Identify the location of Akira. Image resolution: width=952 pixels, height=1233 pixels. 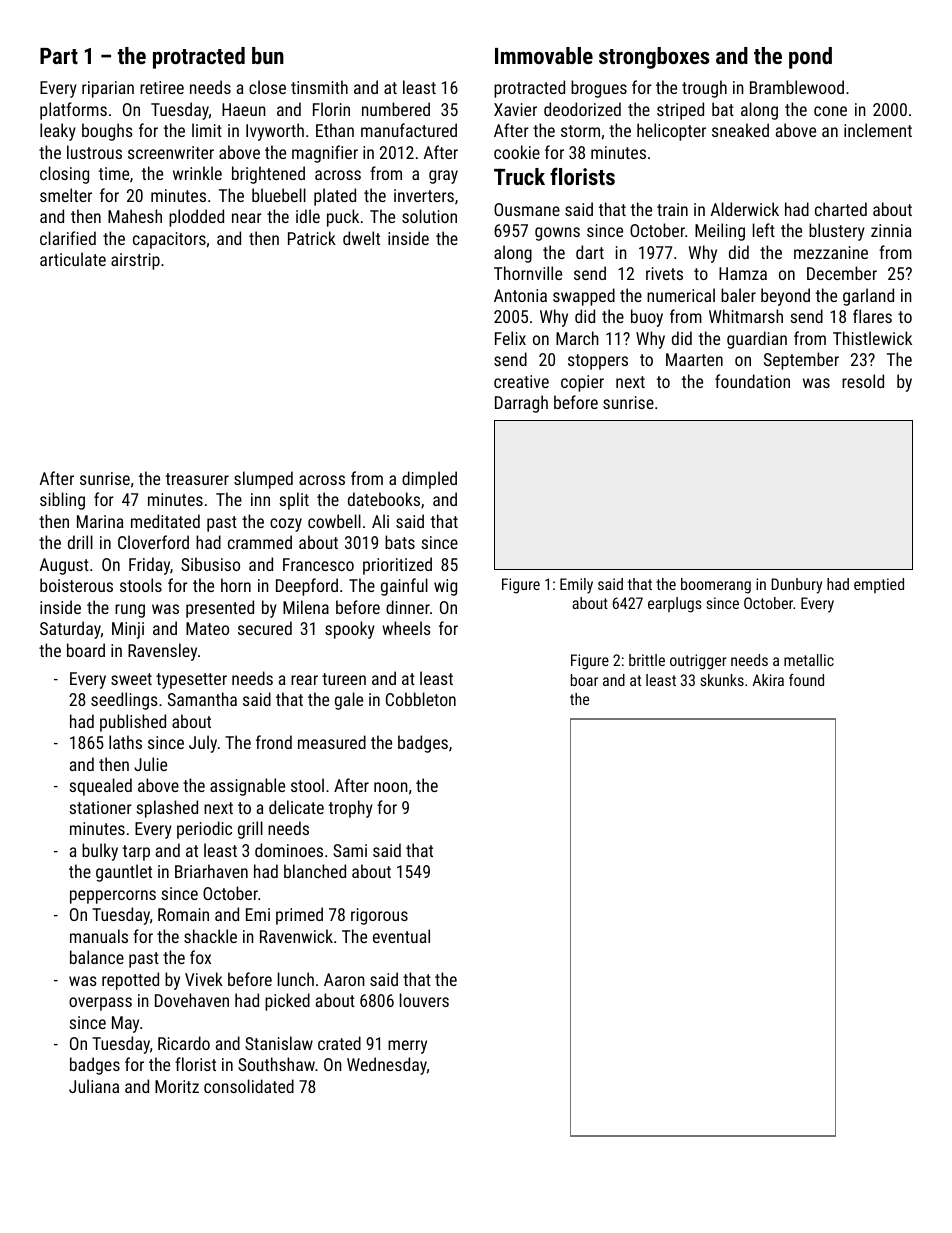
(768, 680).
